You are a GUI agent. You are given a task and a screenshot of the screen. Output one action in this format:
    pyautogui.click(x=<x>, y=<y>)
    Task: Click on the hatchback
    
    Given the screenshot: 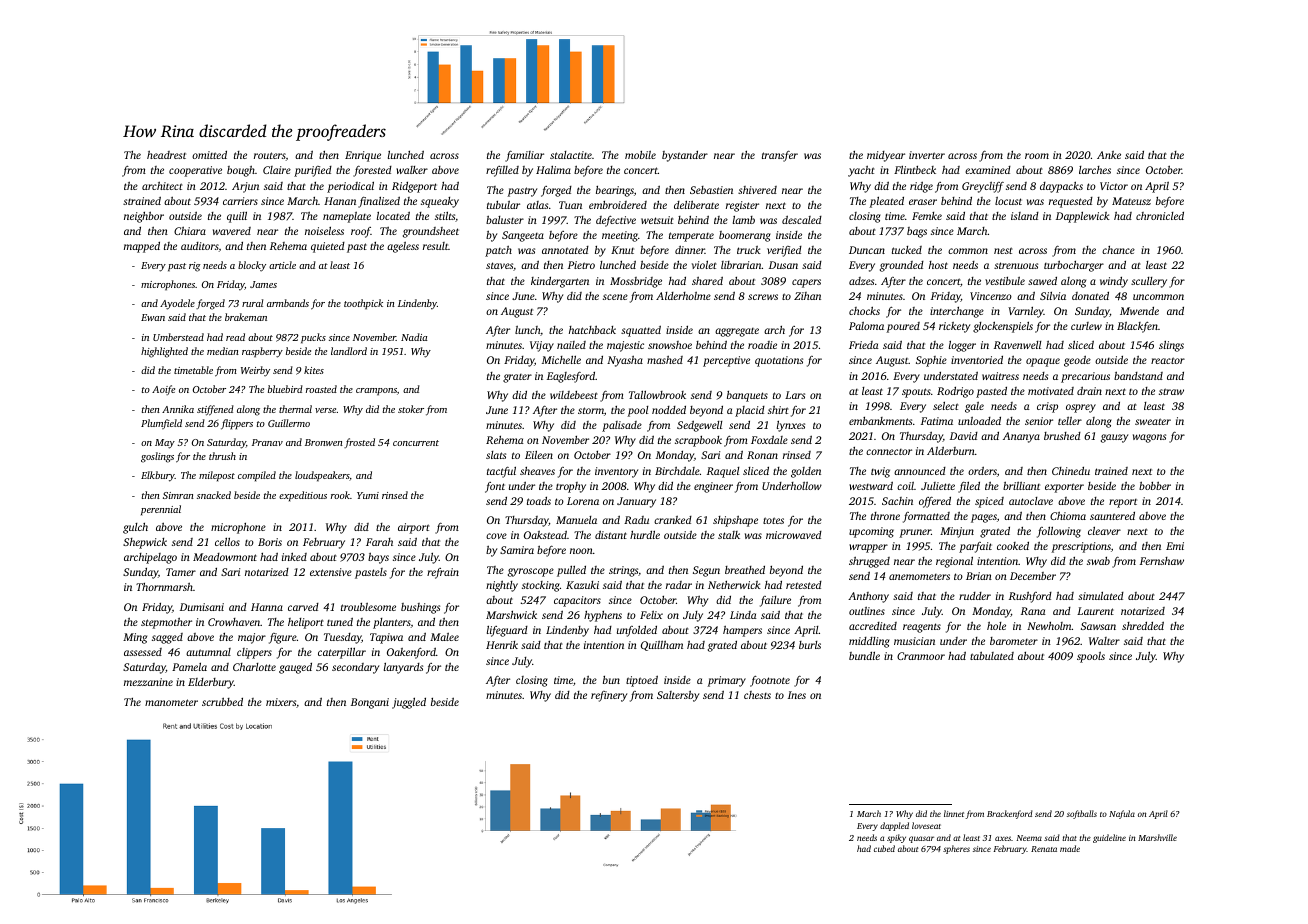 What is the action you would take?
    pyautogui.click(x=592, y=329)
